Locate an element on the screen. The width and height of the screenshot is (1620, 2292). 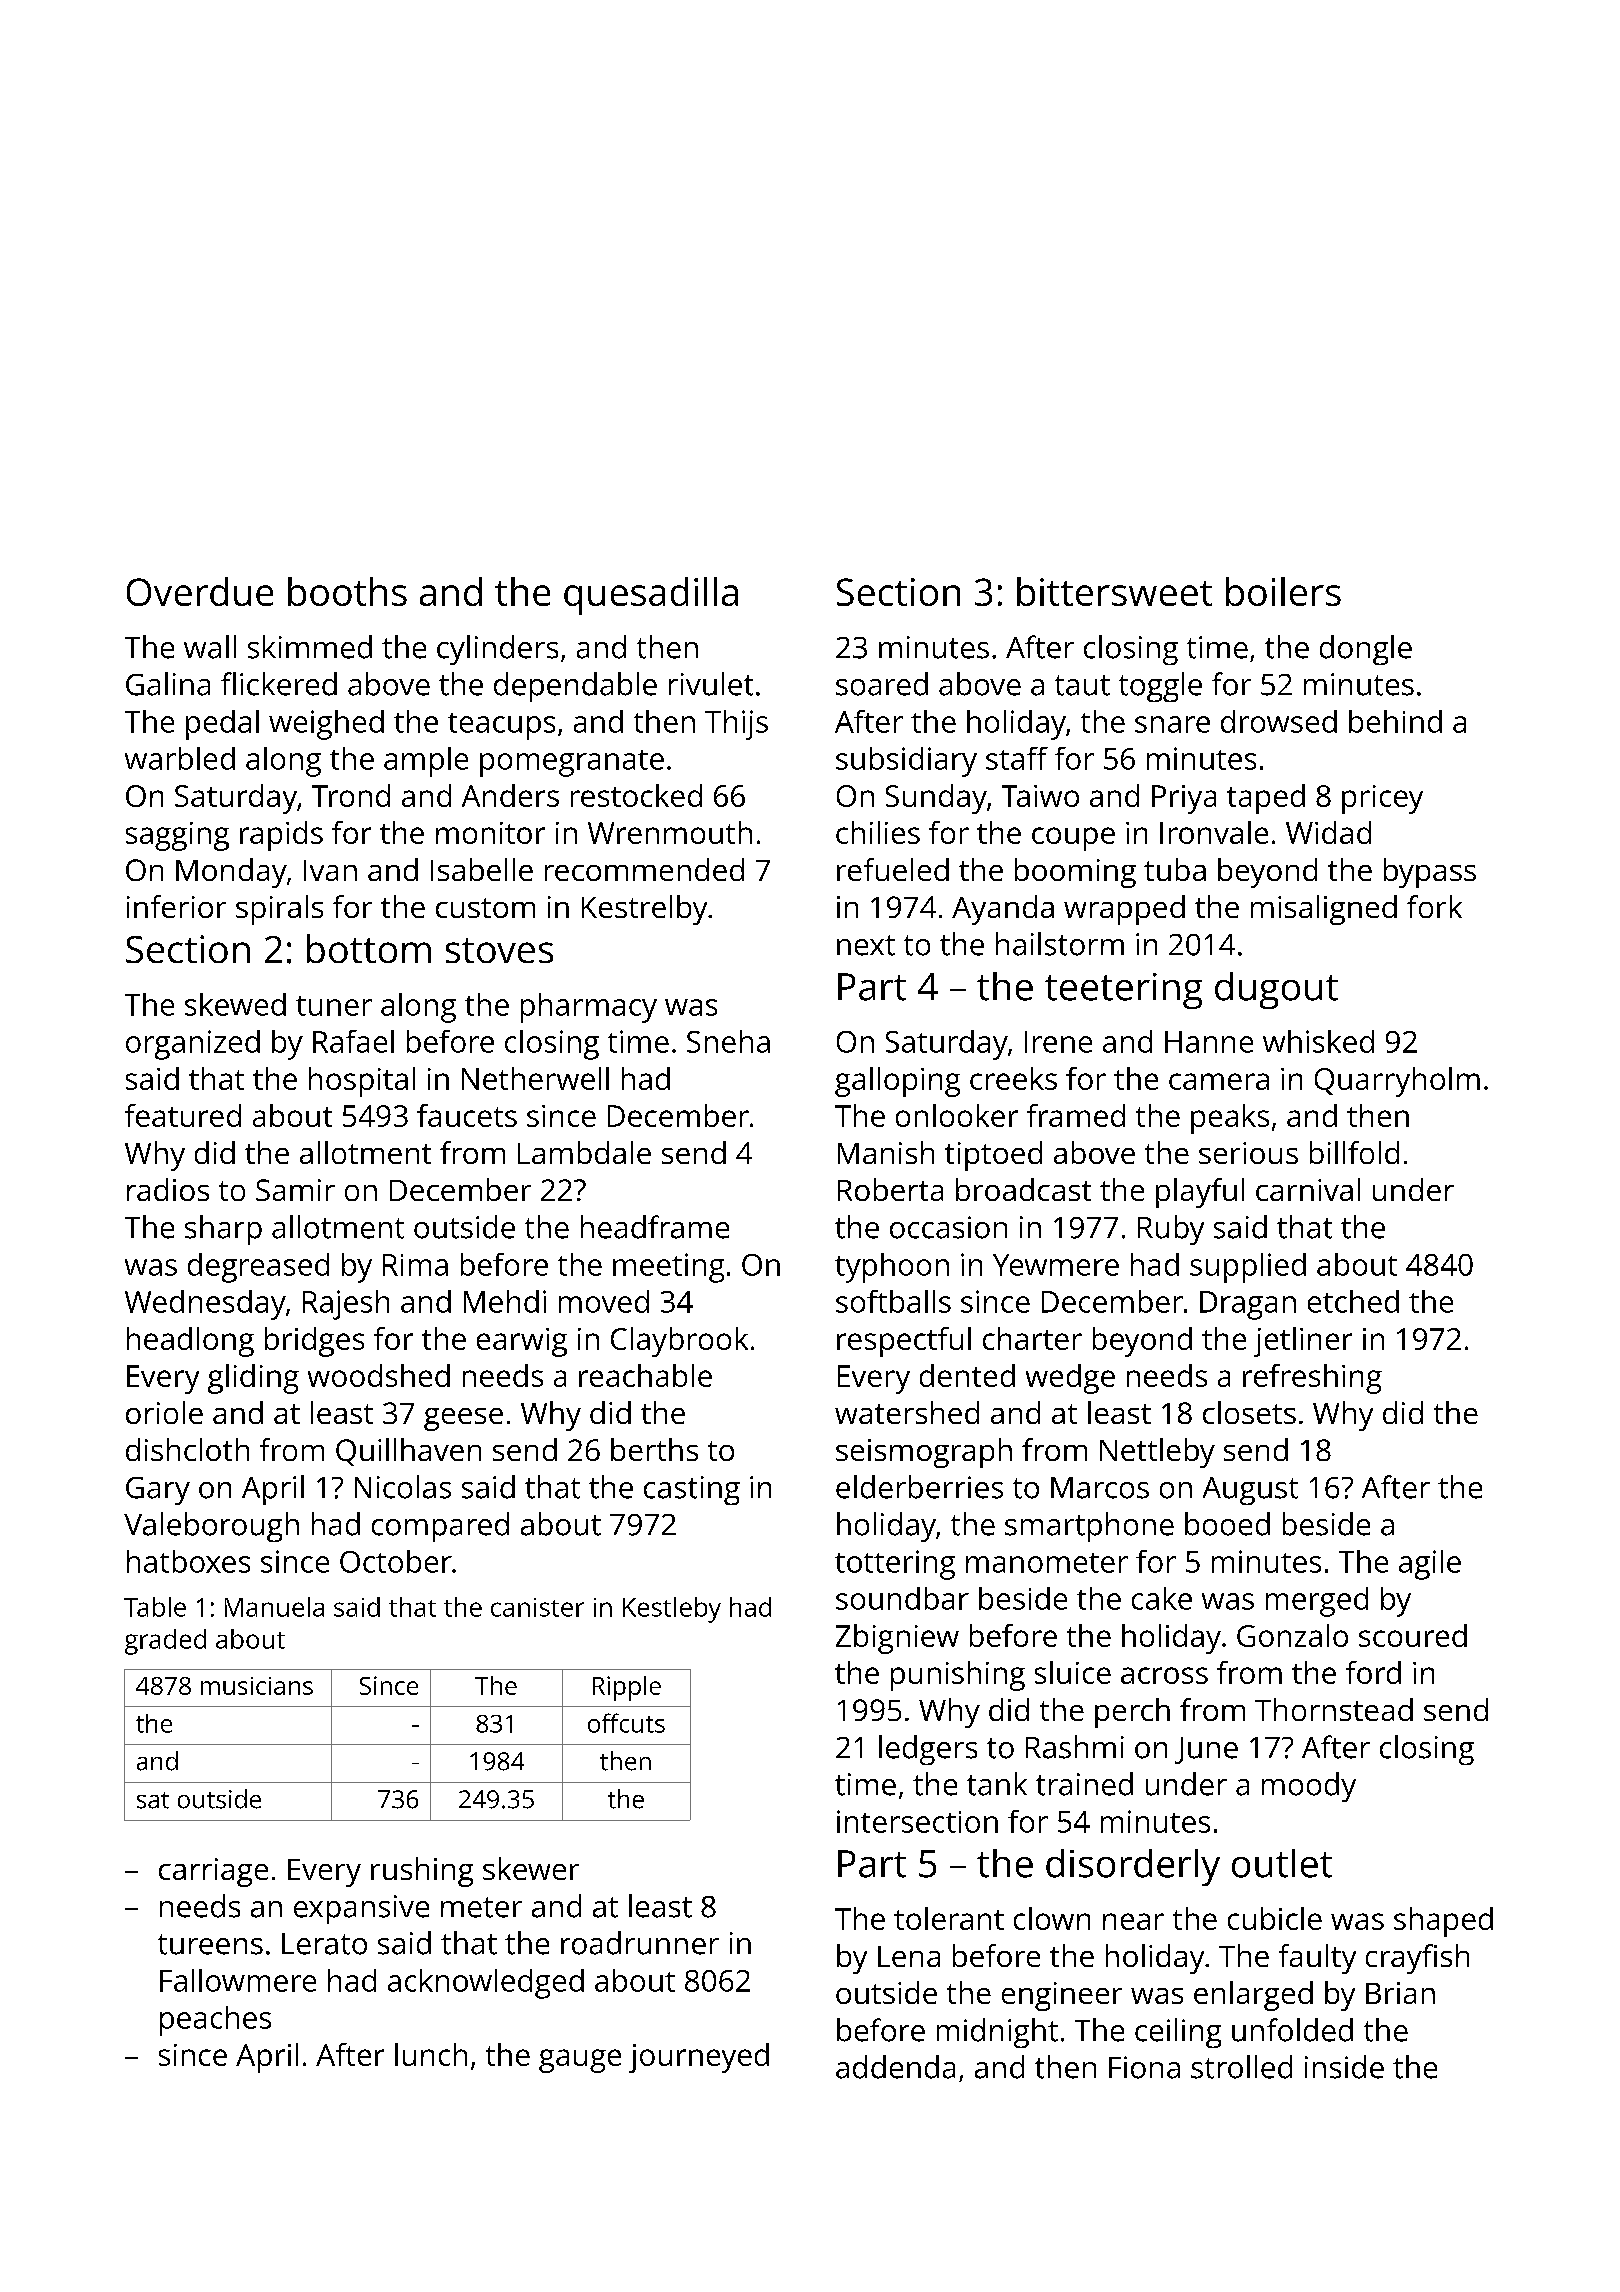
Rima is located at coordinates (415, 1265).
